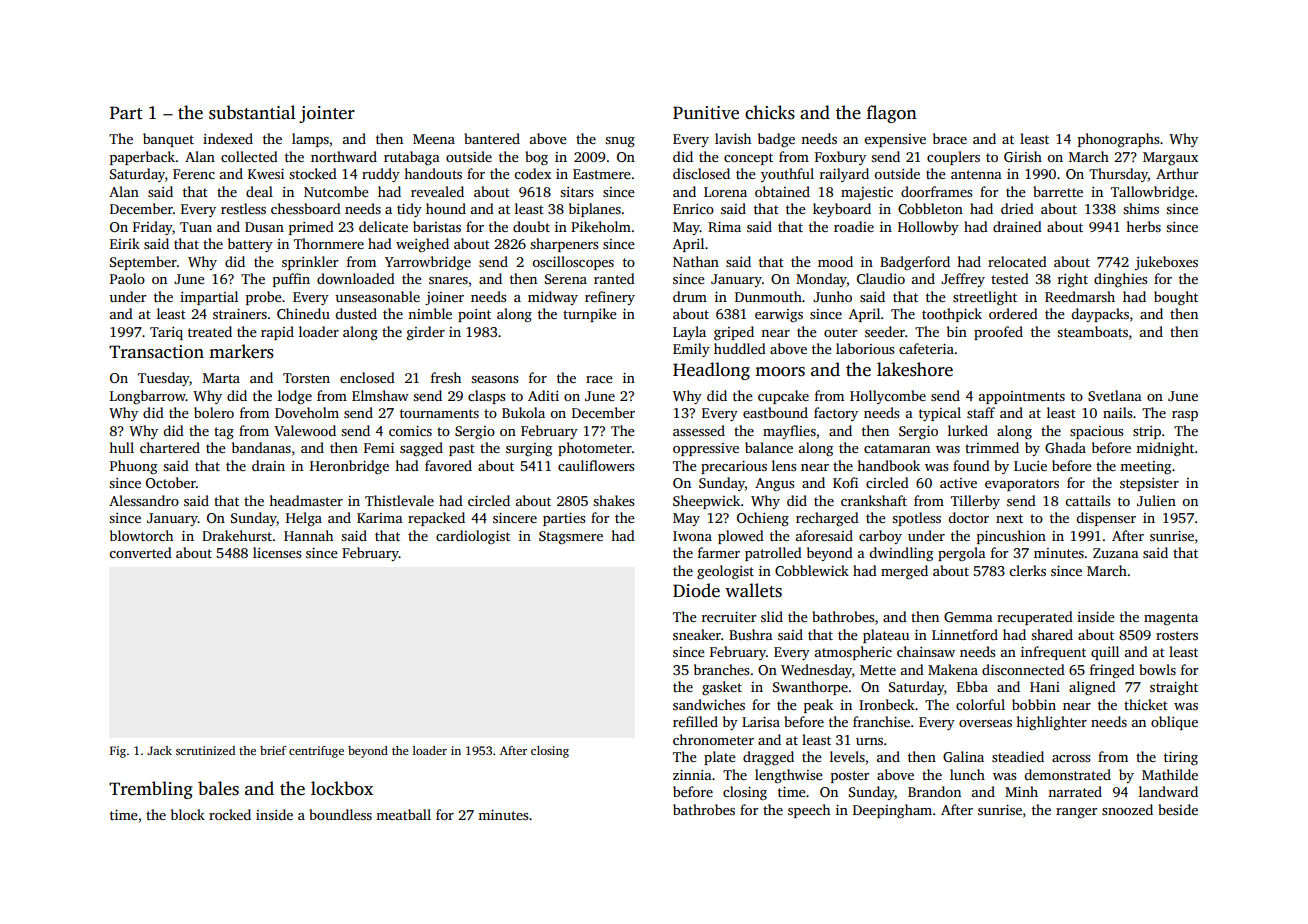  I want to click on phonographs, so click(1118, 140).
